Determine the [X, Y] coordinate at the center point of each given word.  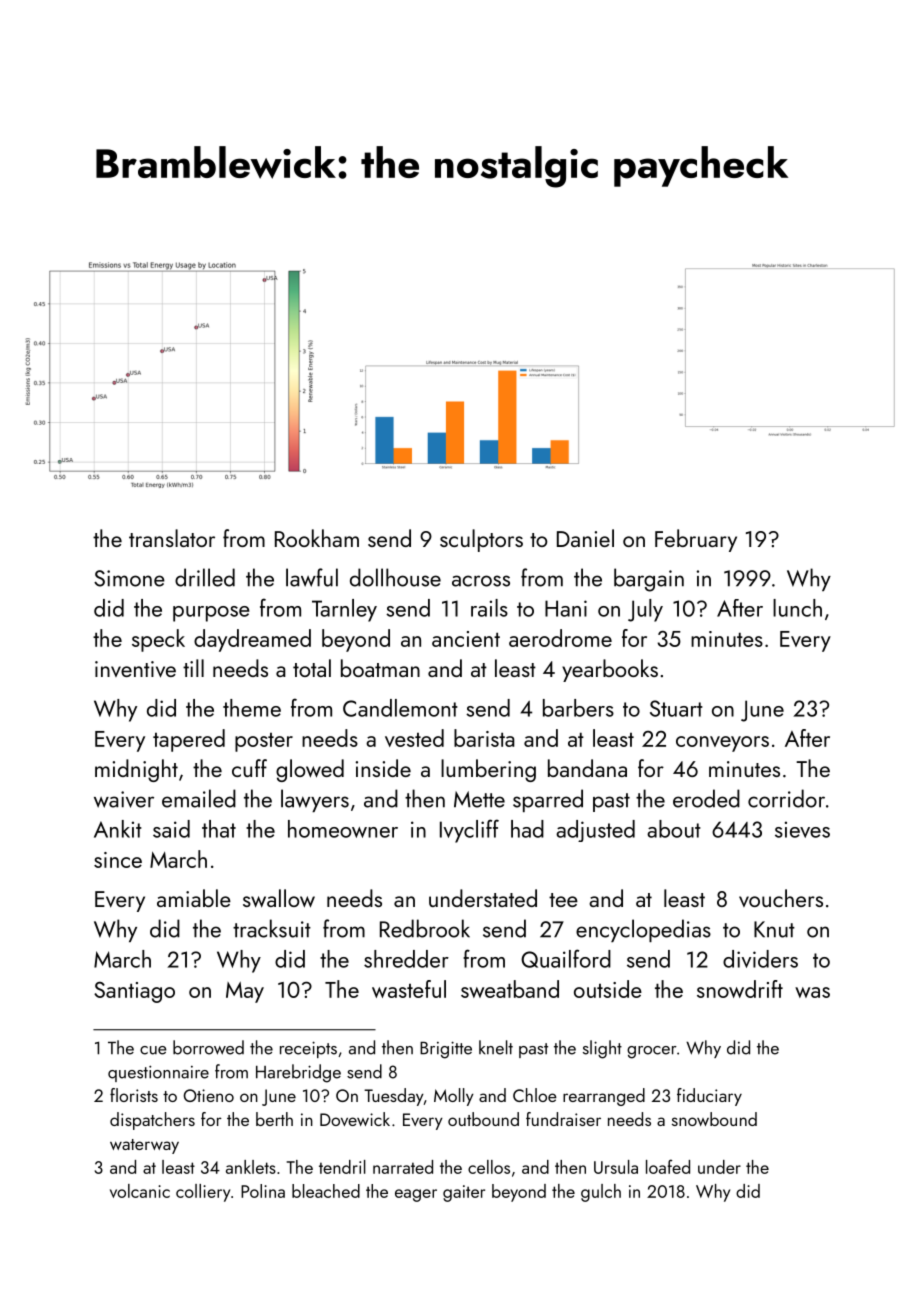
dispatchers [152, 1121]
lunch [797, 608]
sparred [548, 800]
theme [252, 708]
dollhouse [395, 577]
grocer [652, 1052]
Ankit [118, 829]
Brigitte [446, 1050]
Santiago [134, 992]
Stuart [676, 708]
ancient [466, 639]
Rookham [317, 538]
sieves [802, 829]
